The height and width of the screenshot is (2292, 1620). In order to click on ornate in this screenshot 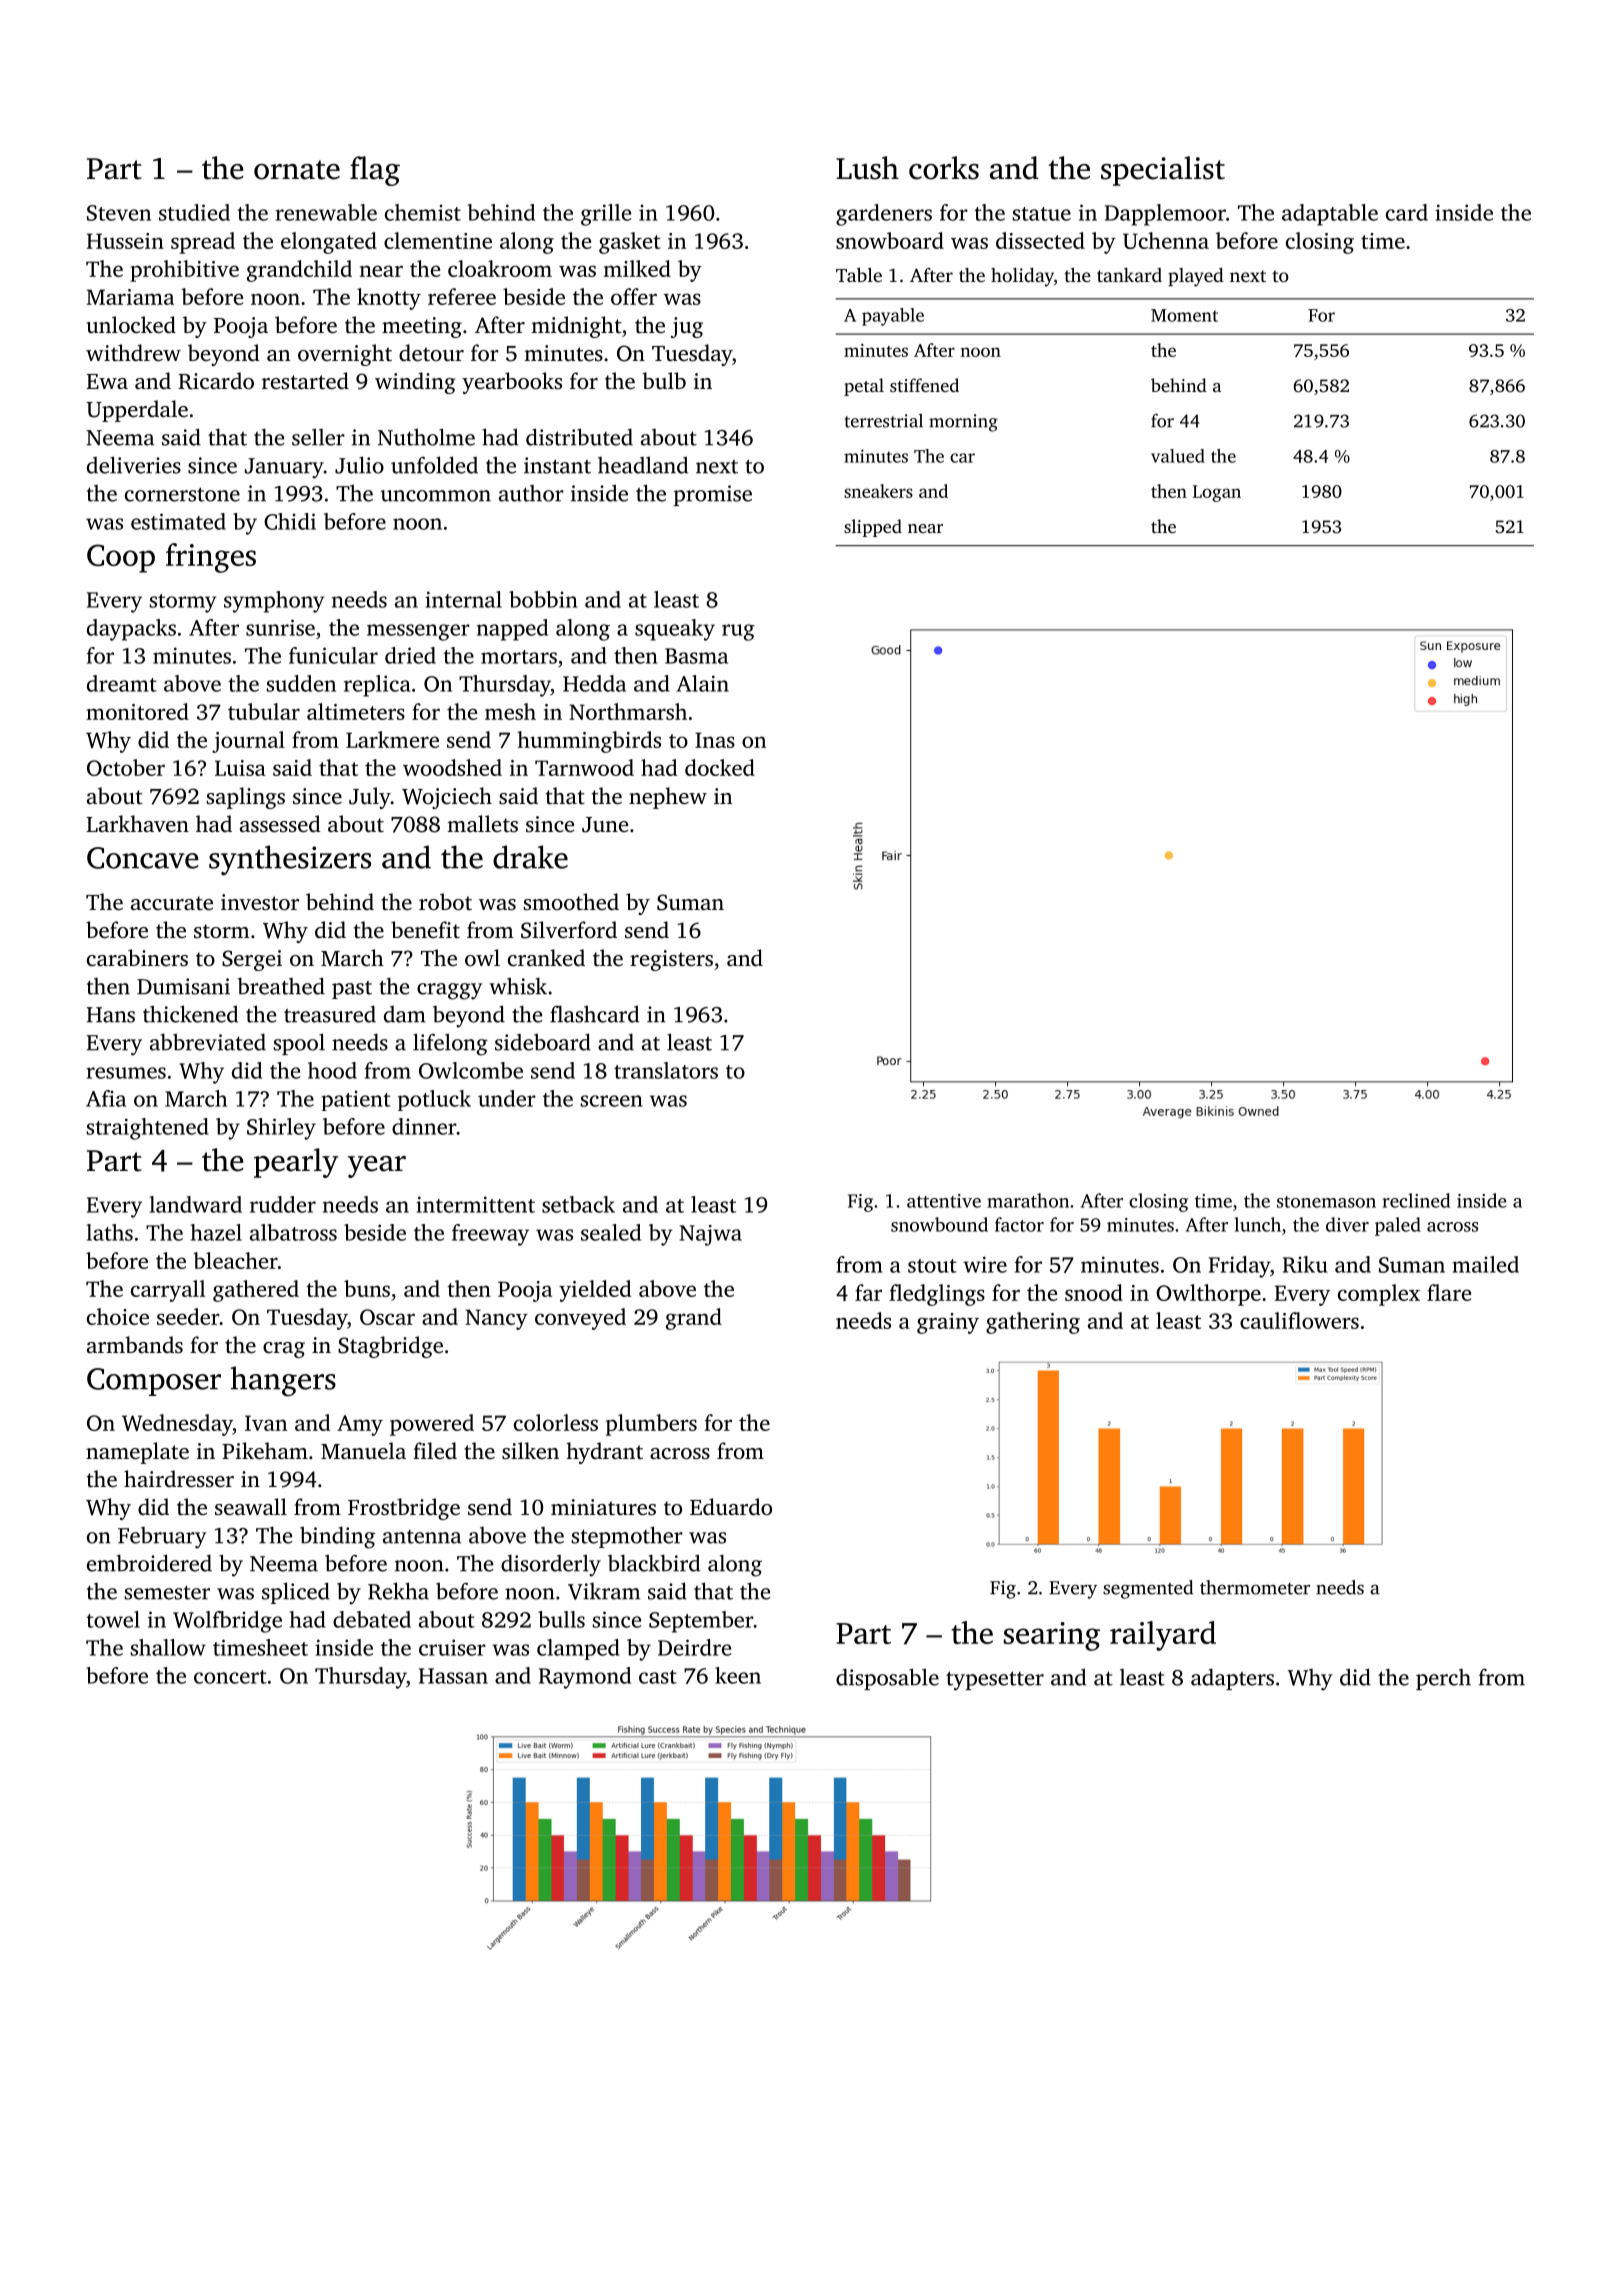, I will do `click(297, 170)`.
